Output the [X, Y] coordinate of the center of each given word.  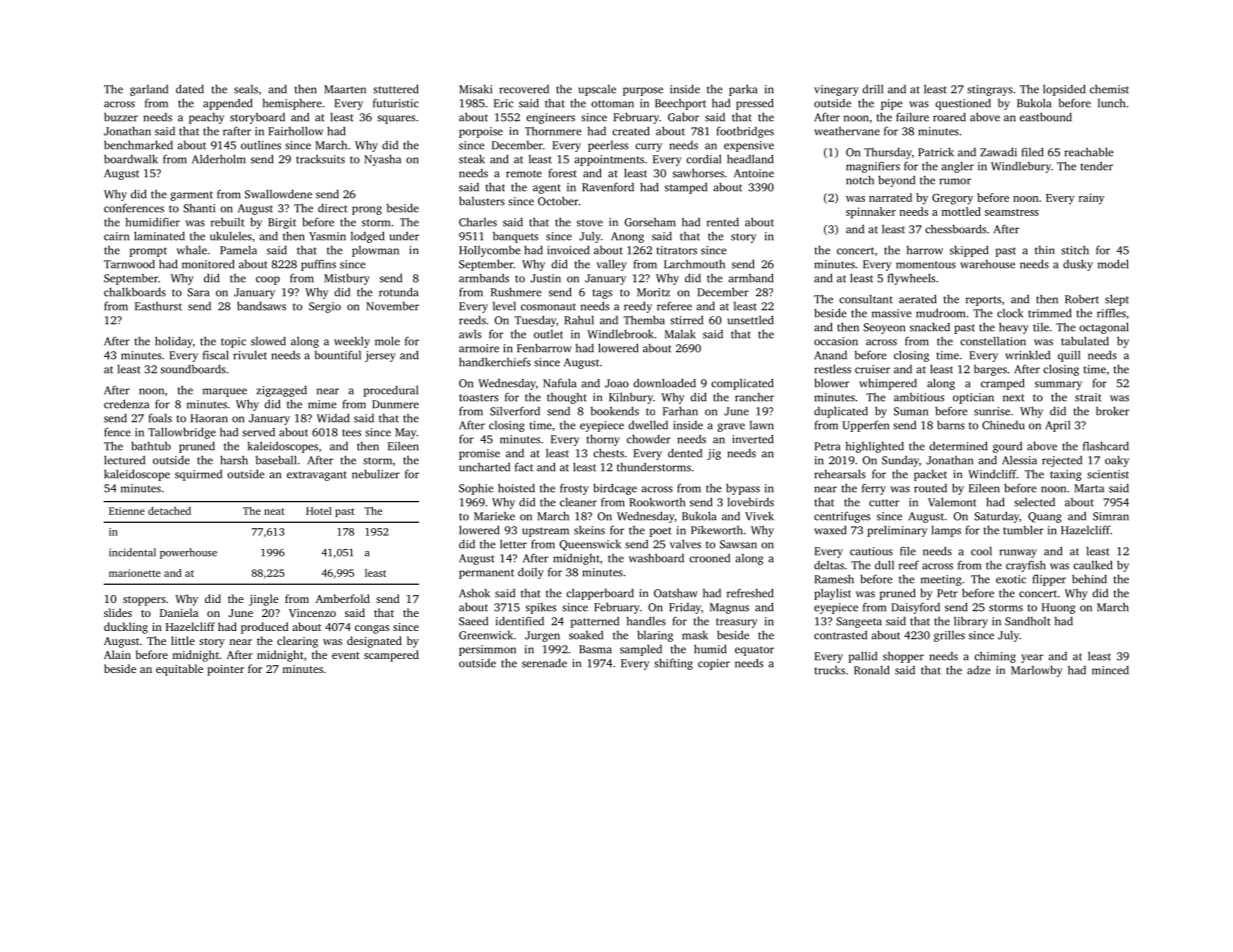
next [1013, 398]
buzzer [121, 117]
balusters [482, 201]
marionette [135, 573]
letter [513, 544]
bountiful [337, 355]
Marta [1089, 488]
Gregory [952, 199]
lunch [1111, 103]
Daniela [179, 612]
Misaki [475, 89]
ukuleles [231, 236]
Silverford [515, 411]
